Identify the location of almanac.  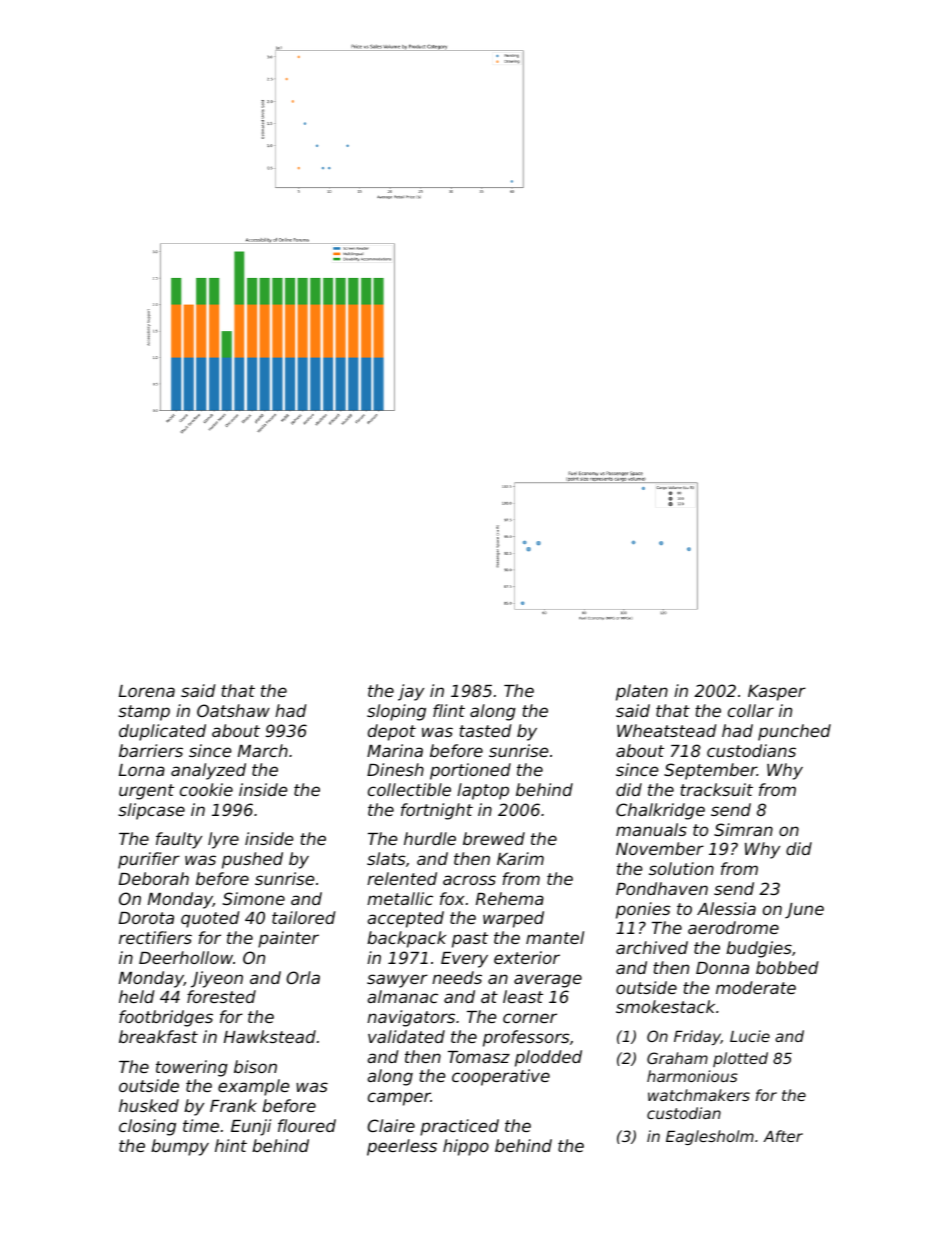
(402, 996).
